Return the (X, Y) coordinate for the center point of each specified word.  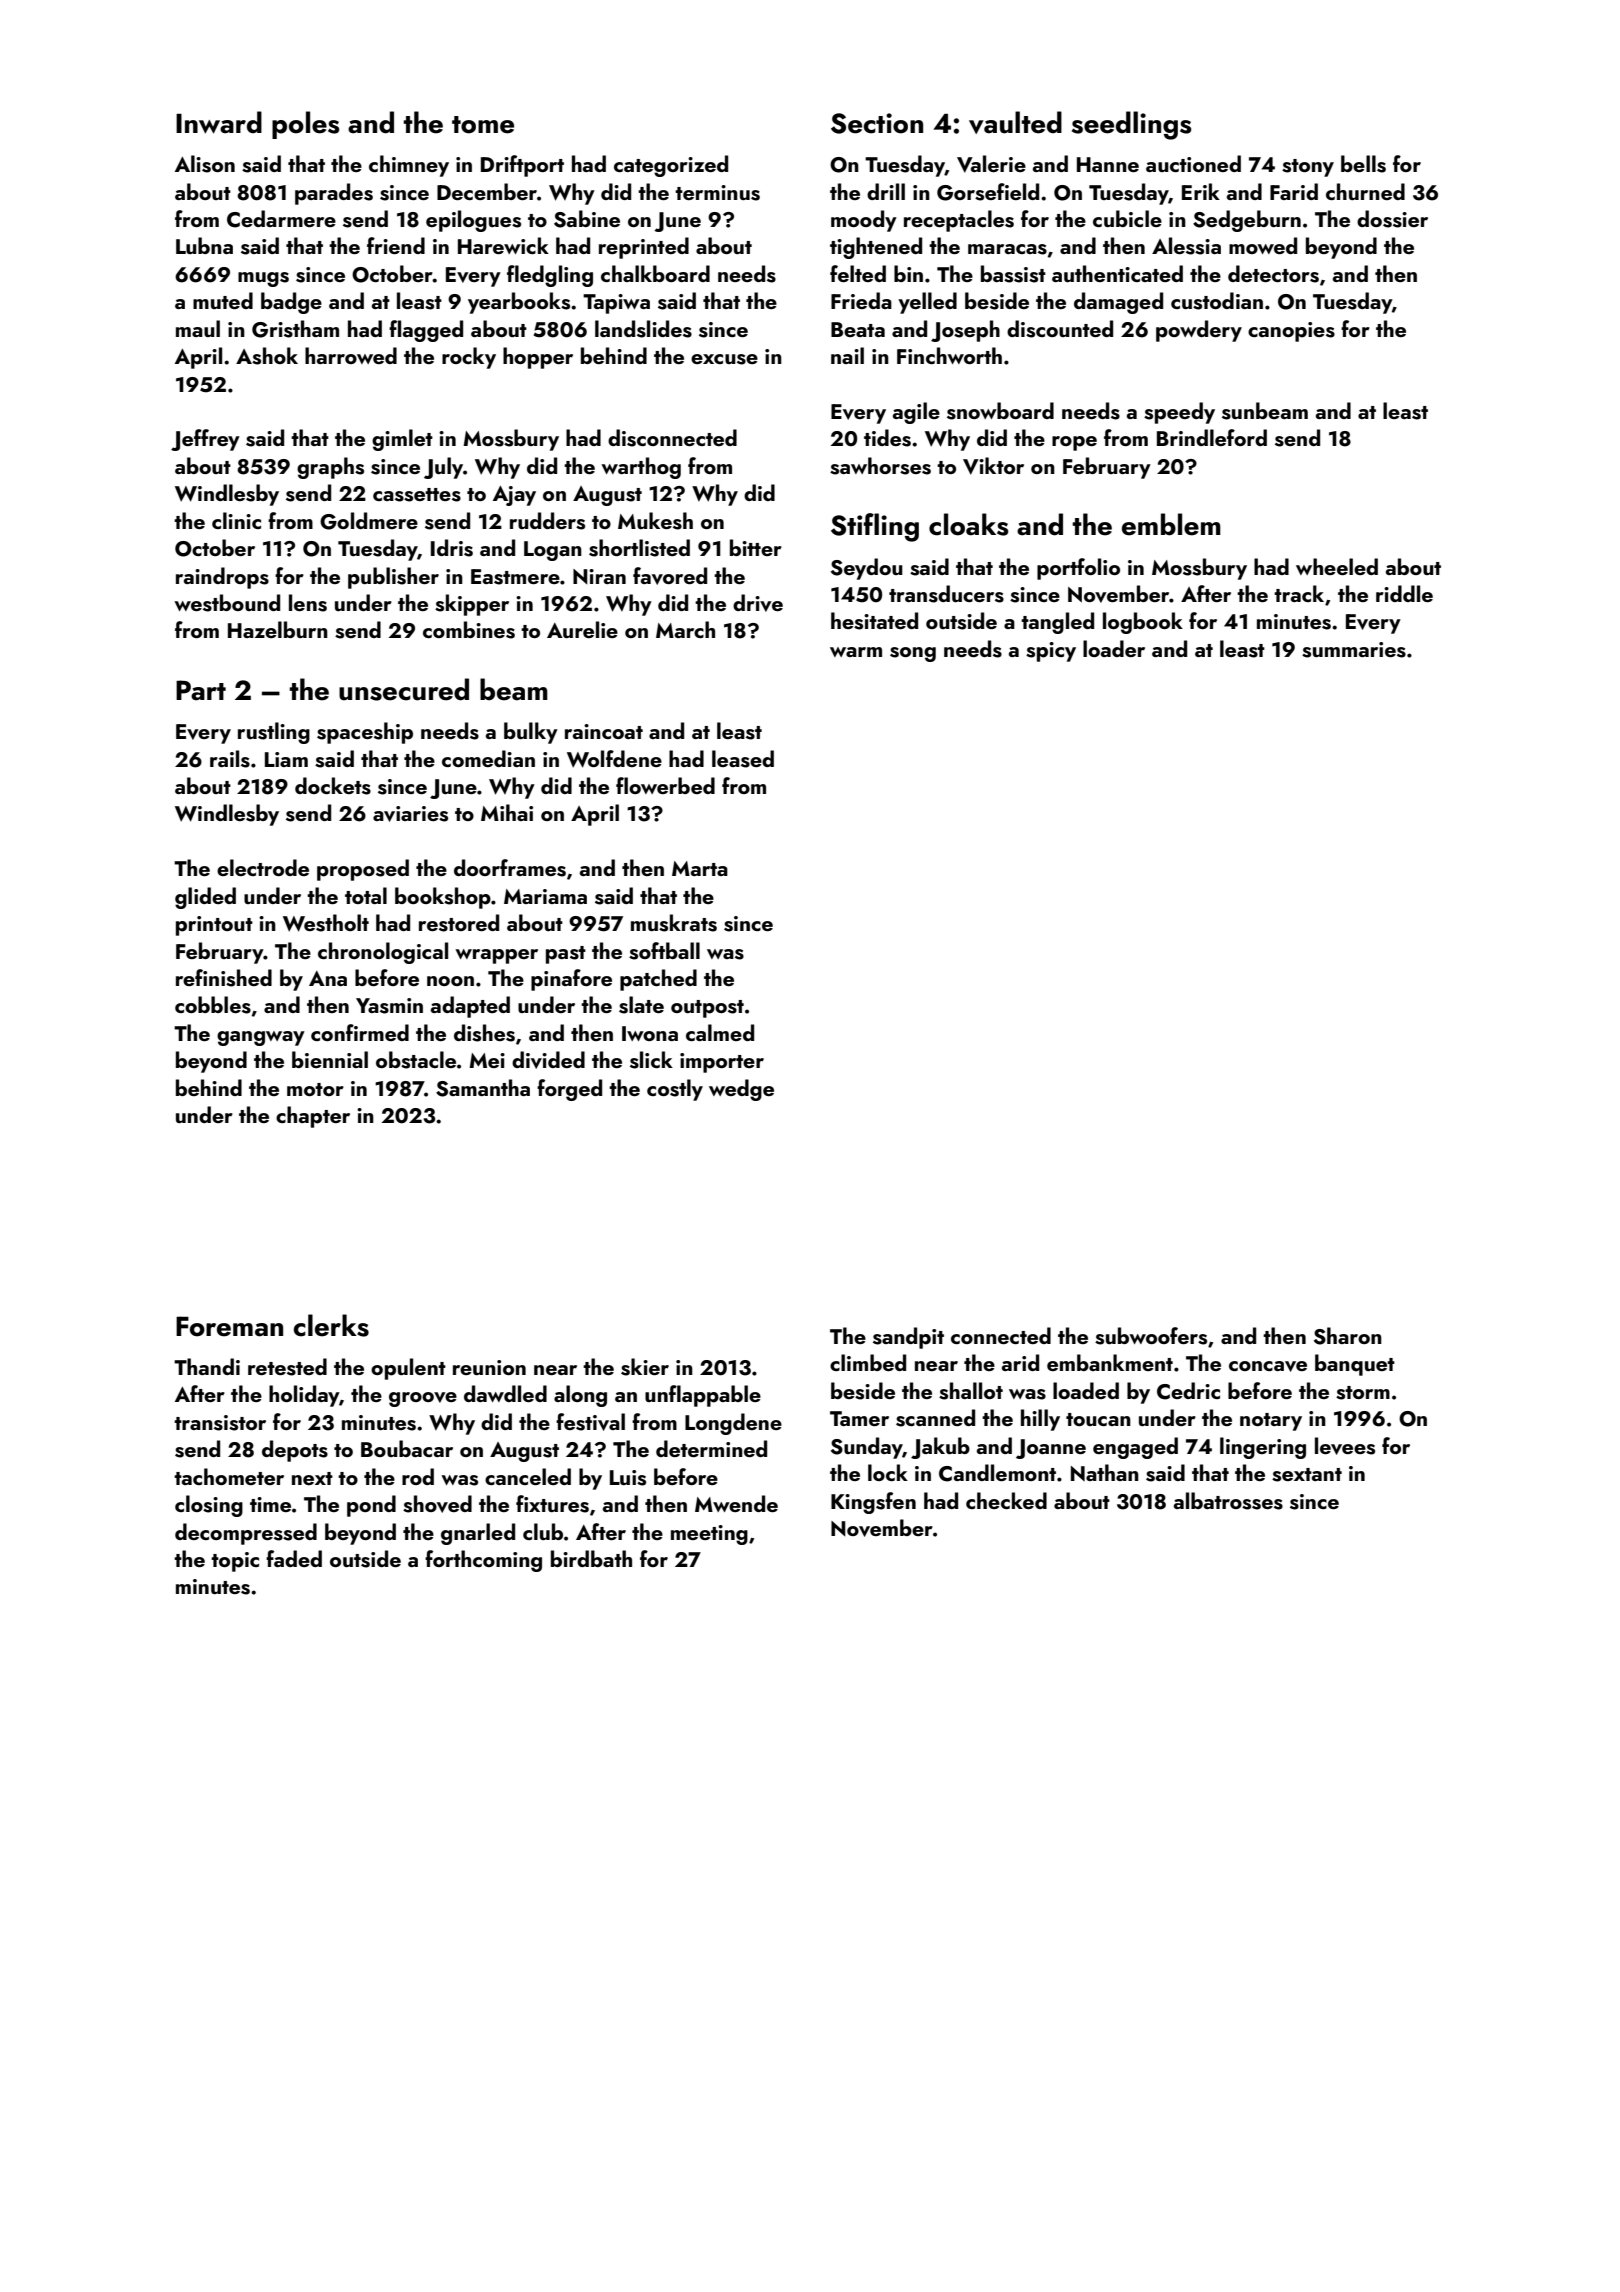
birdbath (591, 1558)
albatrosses (1228, 1501)
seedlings (1131, 125)
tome (483, 125)
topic (235, 1562)
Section (877, 123)
